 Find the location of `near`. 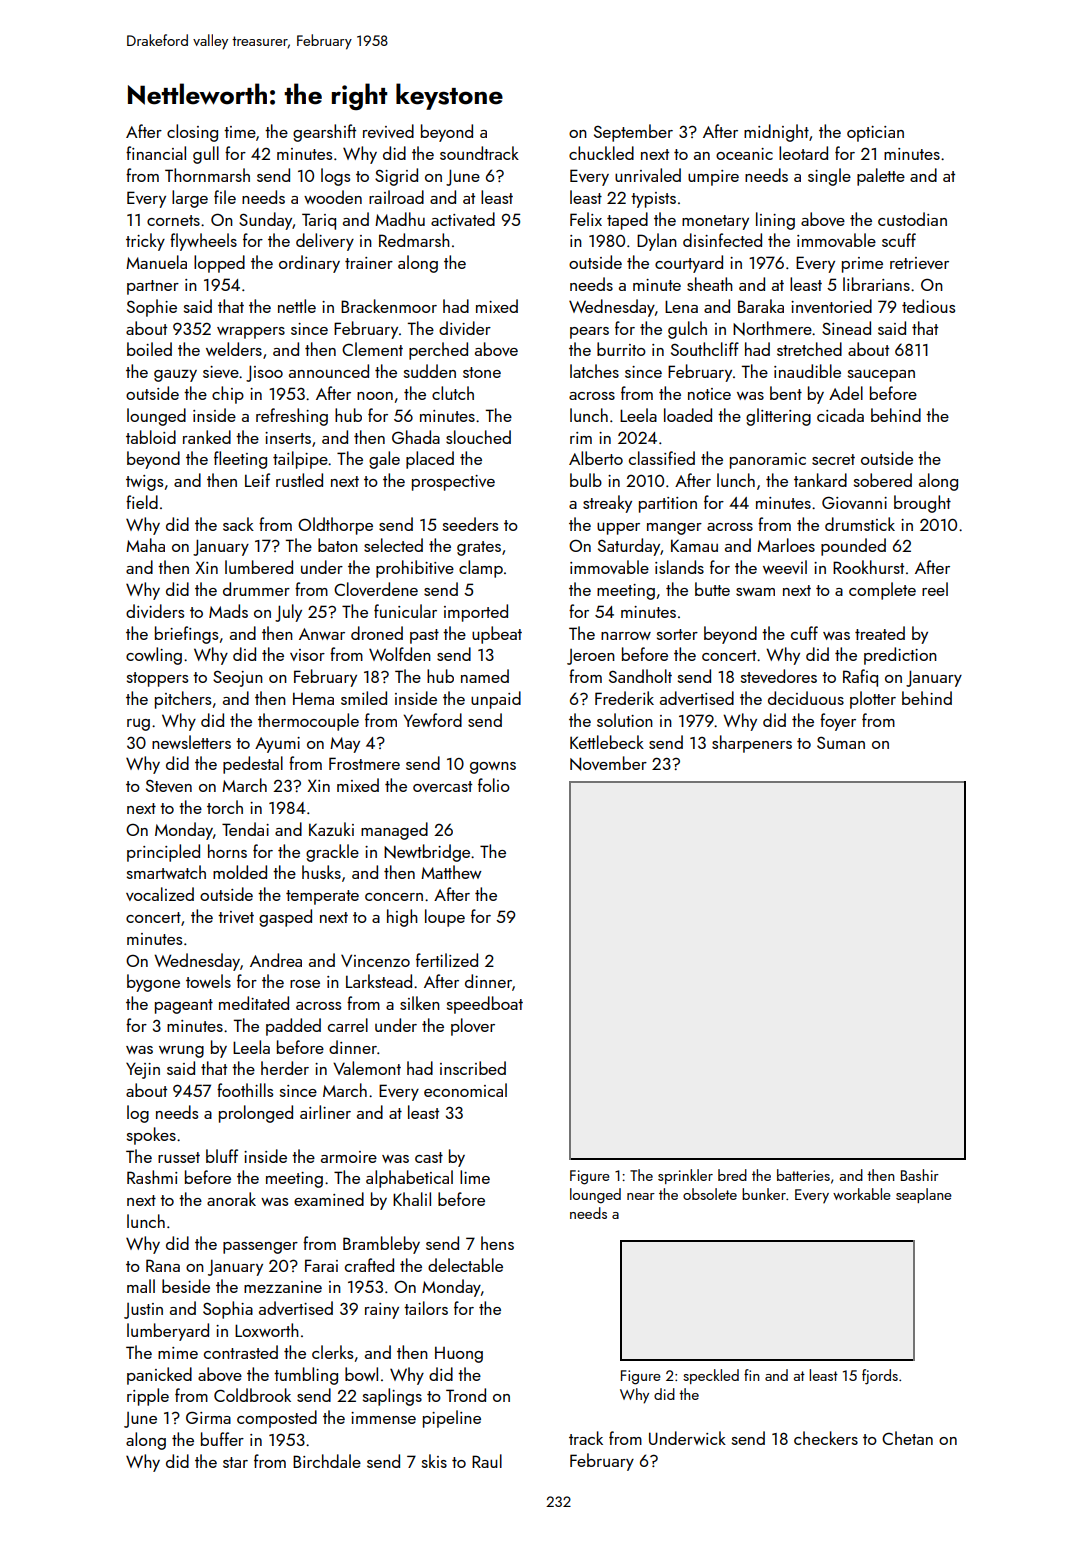

near is located at coordinates (641, 1196).
